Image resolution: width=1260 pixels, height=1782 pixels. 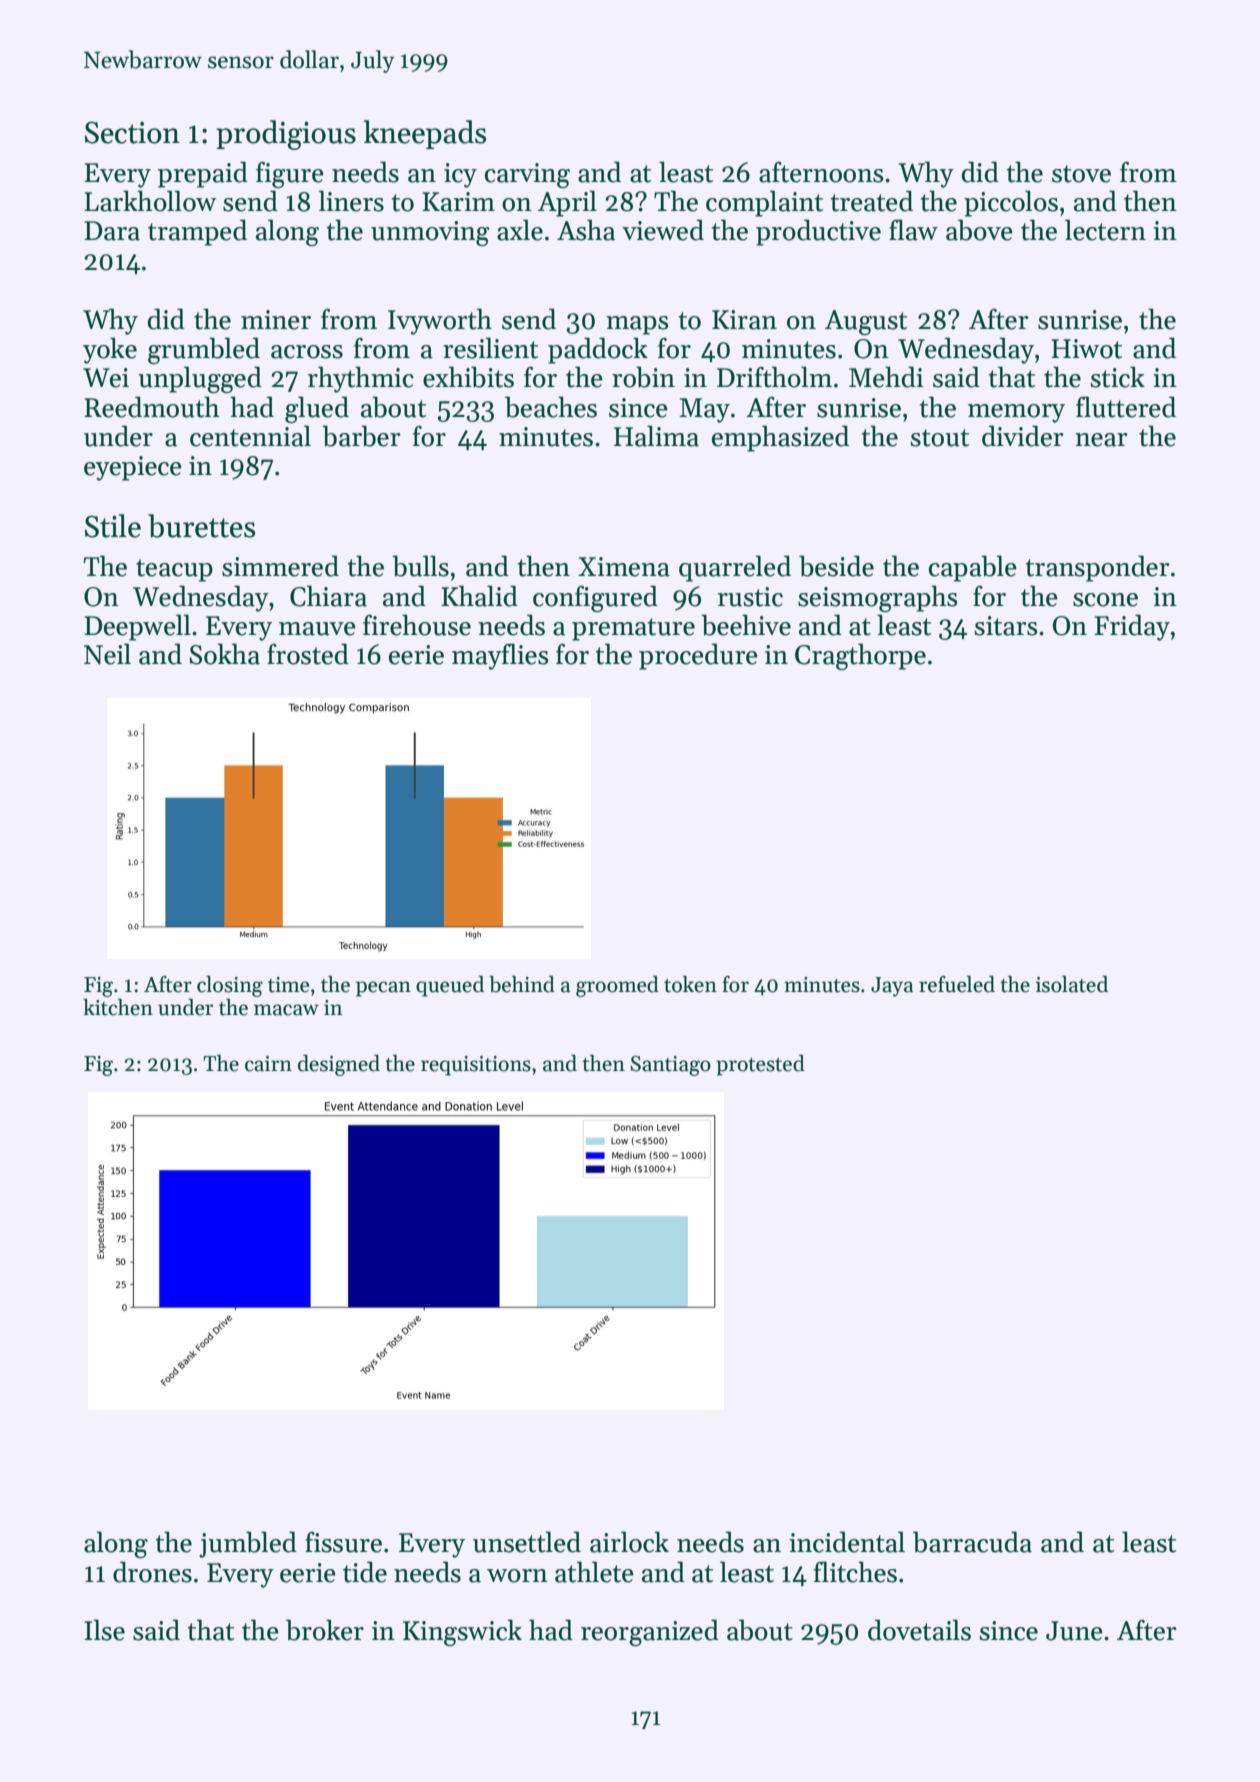 What do you see at coordinates (268, 1064) in the screenshot?
I see `cairn` at bounding box center [268, 1064].
